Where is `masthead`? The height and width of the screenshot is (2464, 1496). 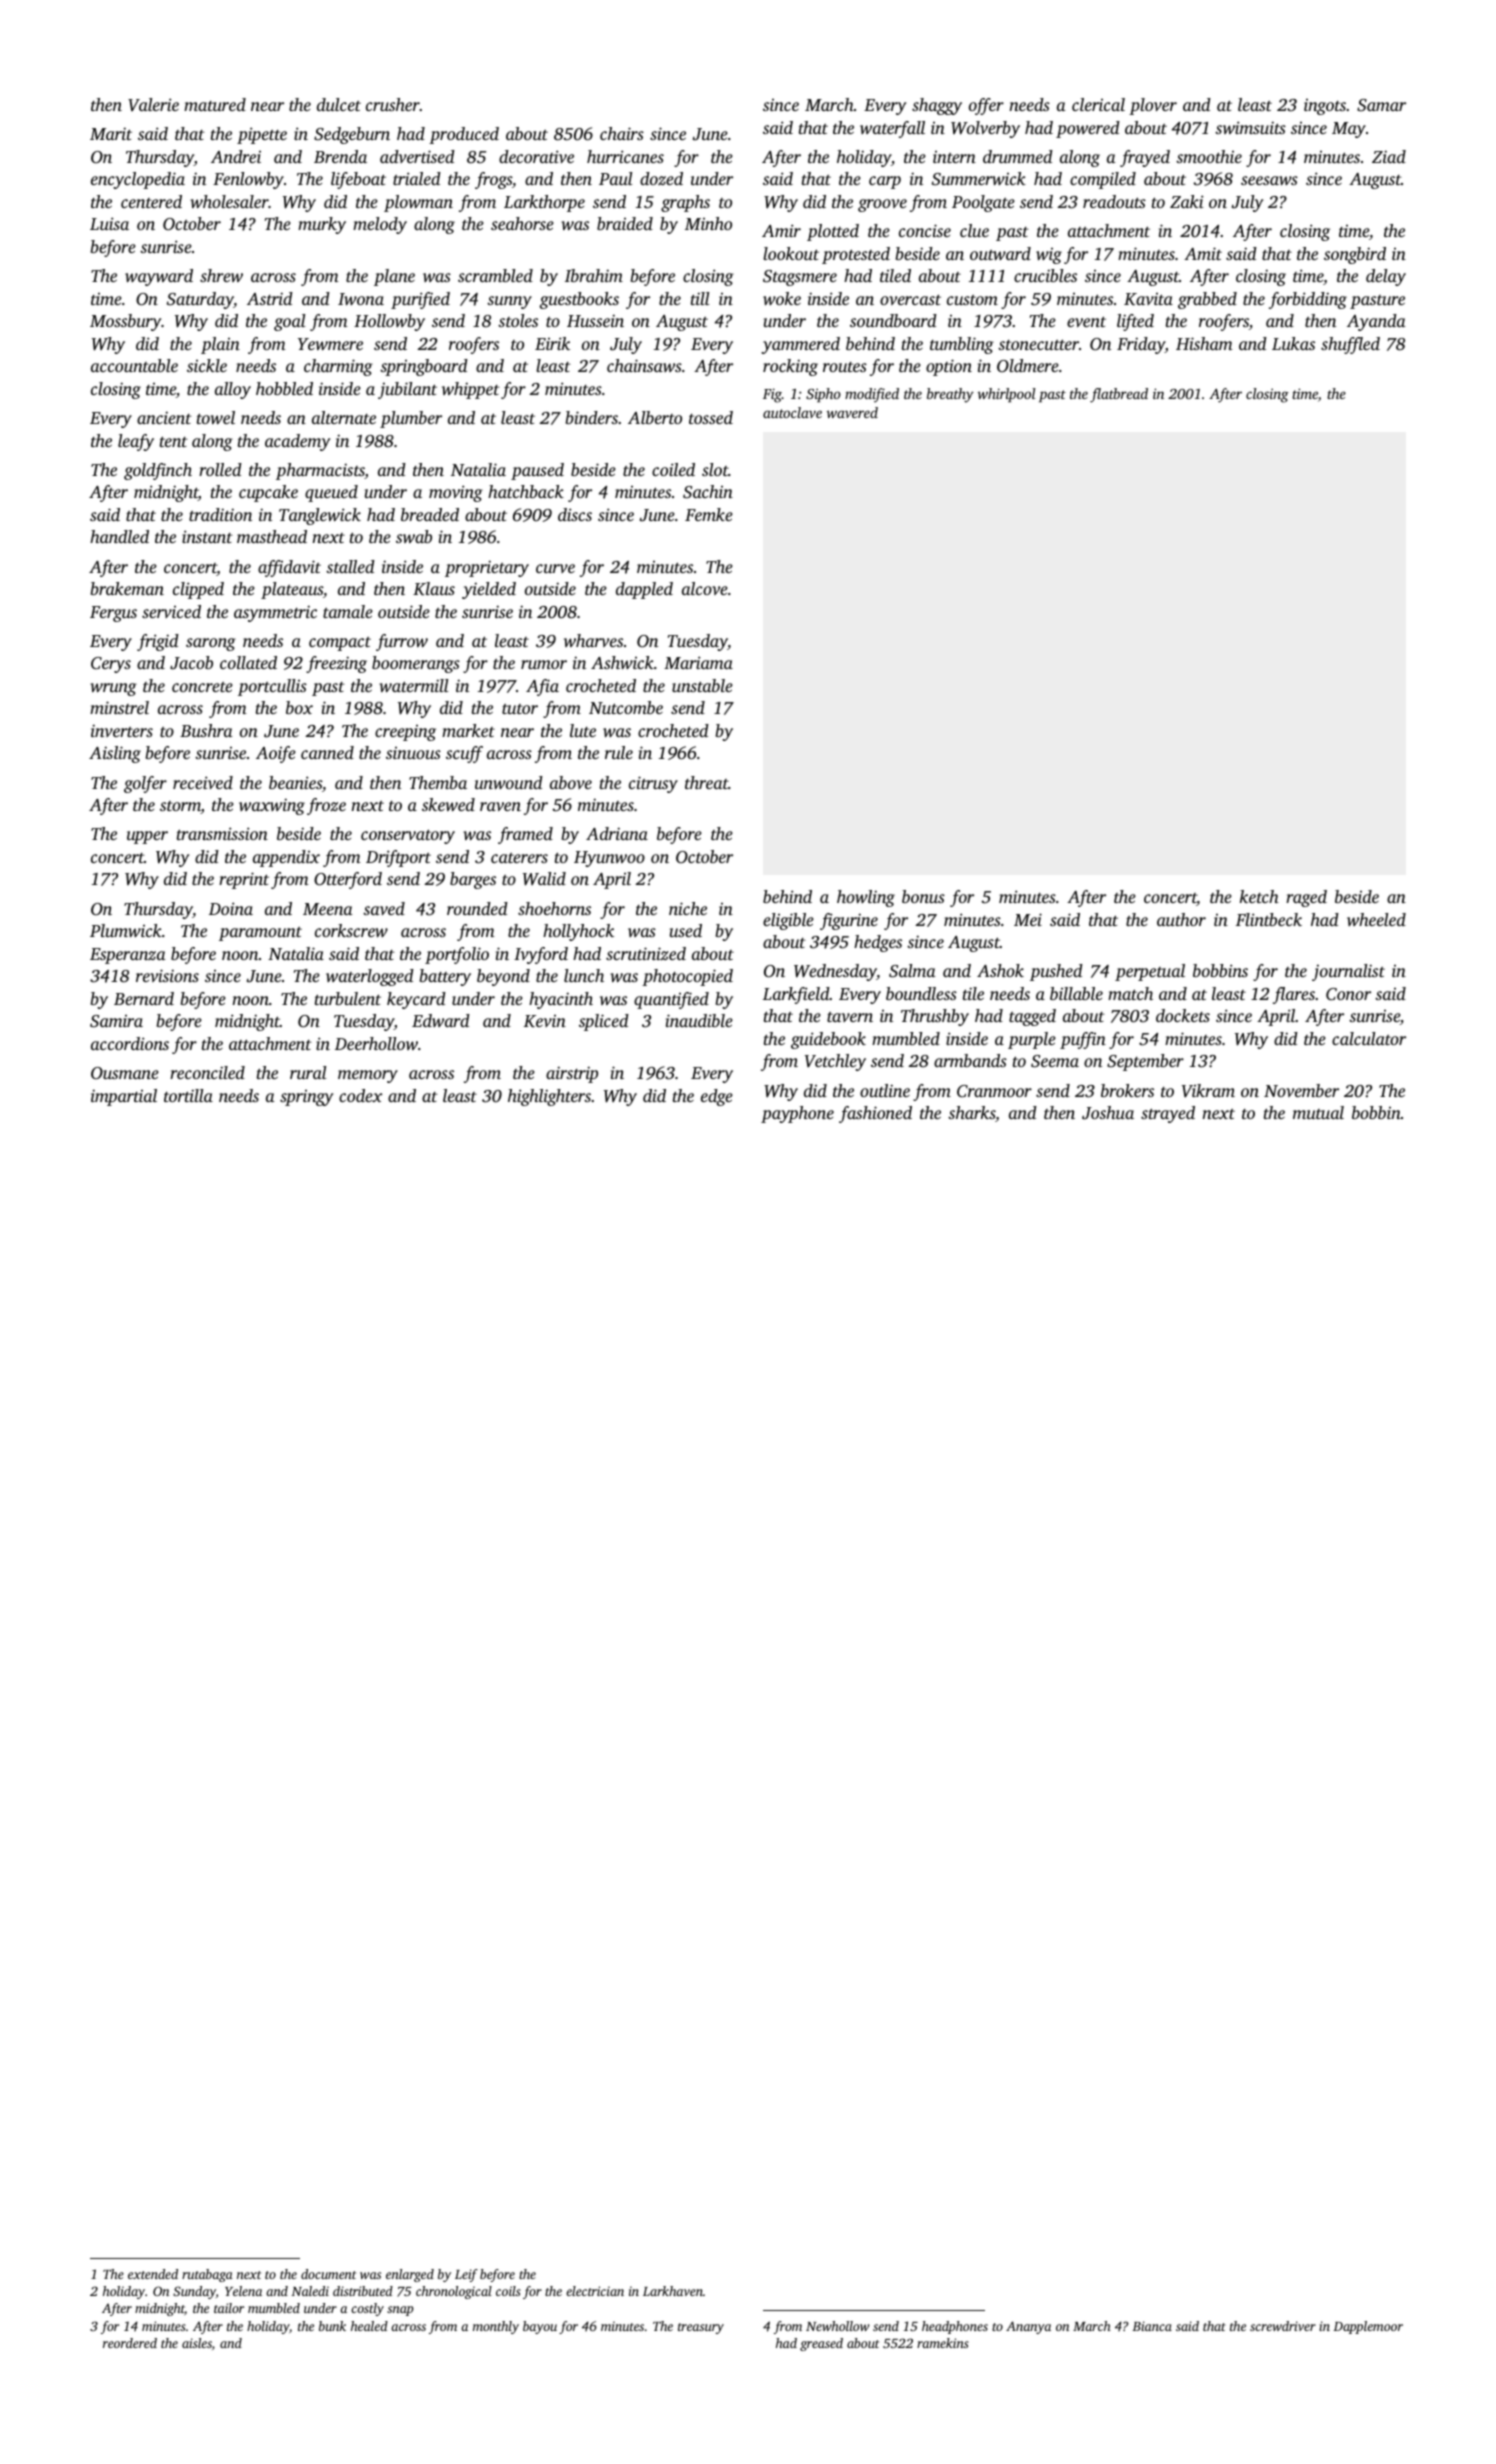
masthead is located at coordinates (272, 536).
